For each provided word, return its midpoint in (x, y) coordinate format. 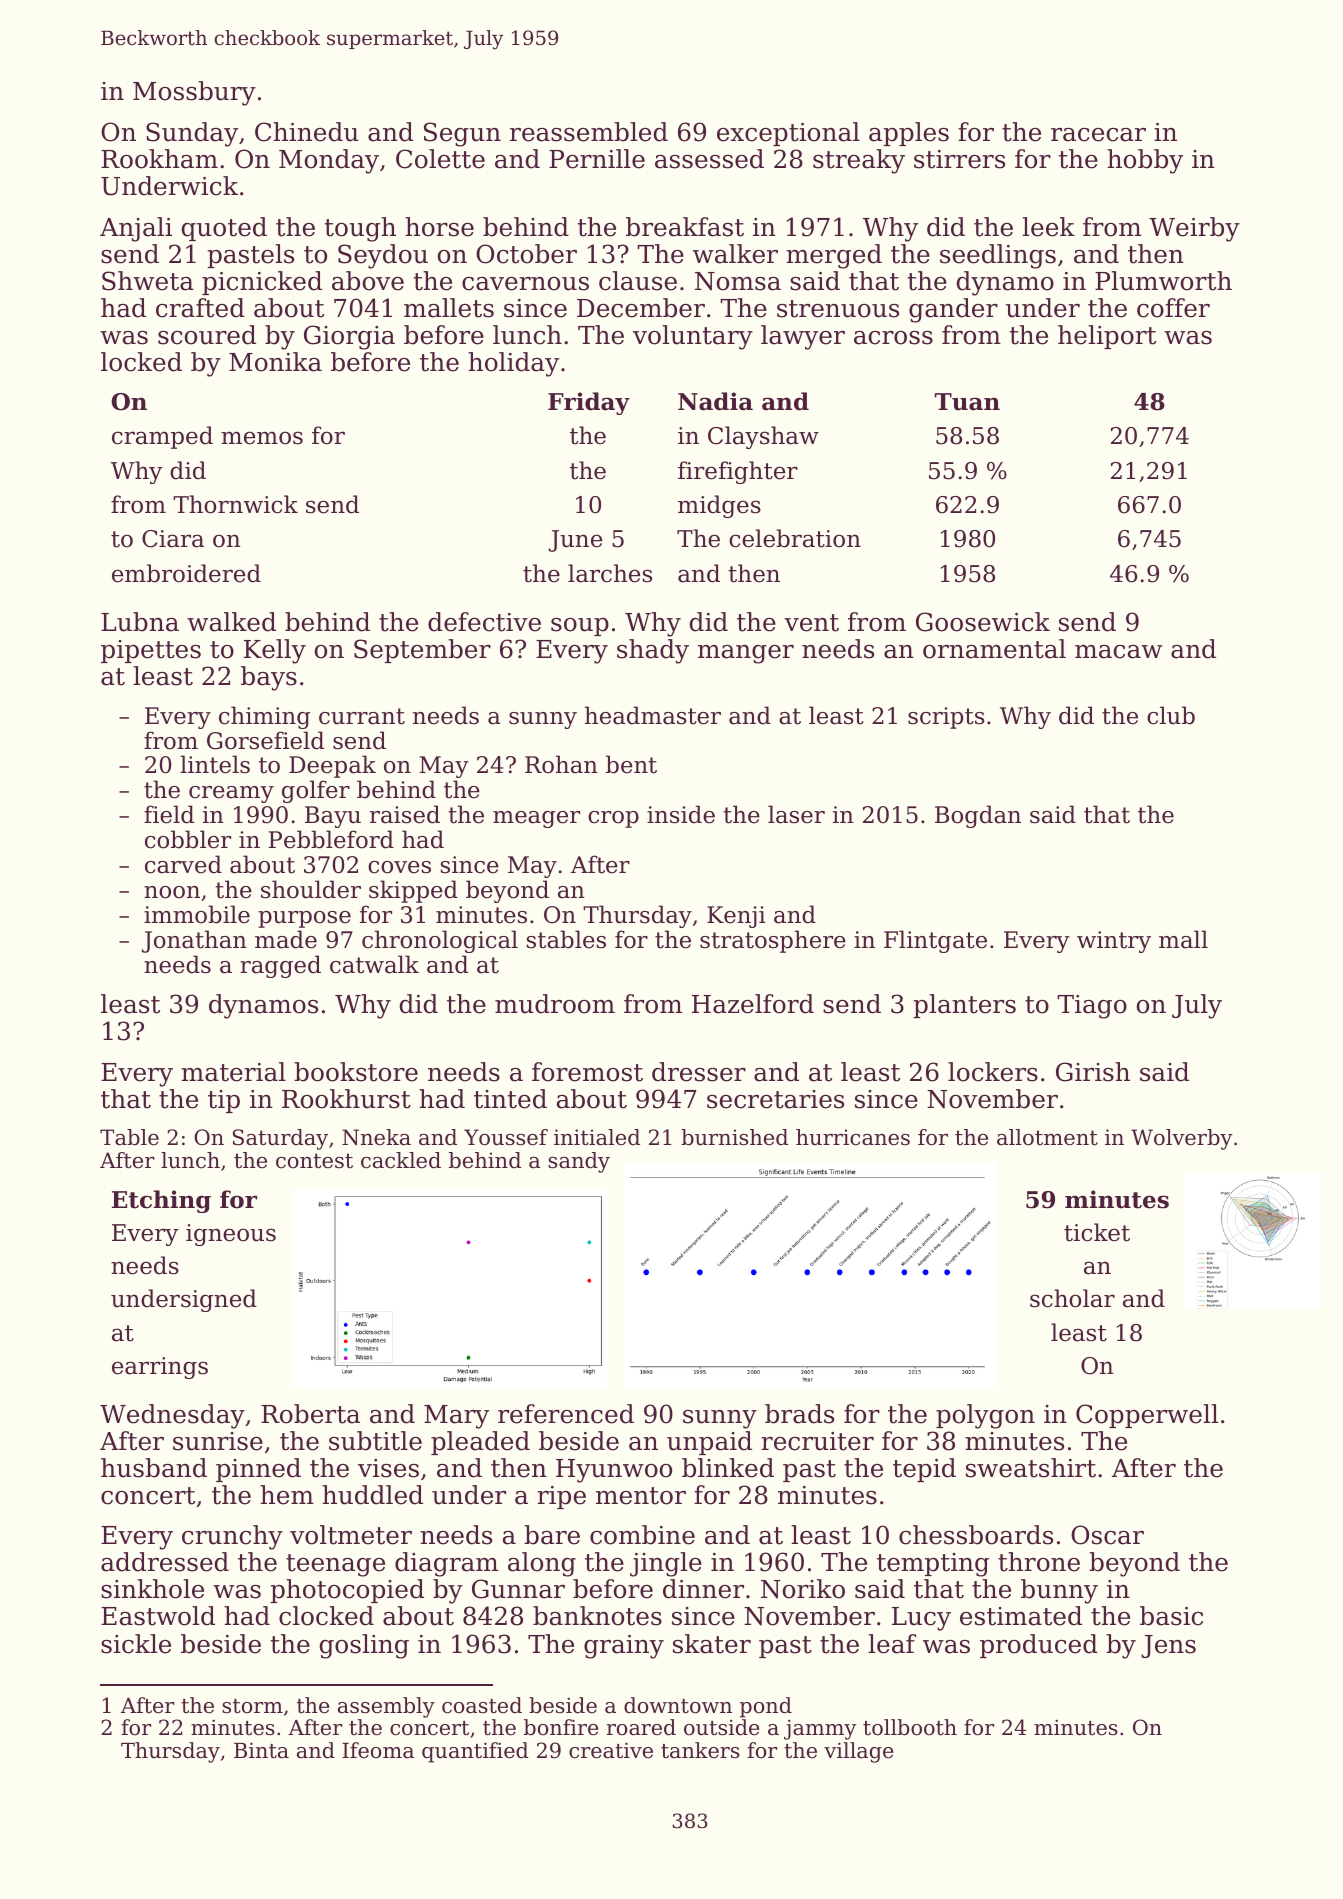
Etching (161, 1201)
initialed (597, 1137)
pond (766, 1707)
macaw (1118, 652)
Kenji (736, 917)
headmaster (653, 715)
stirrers (959, 159)
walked (231, 622)
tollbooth (910, 1727)
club (1171, 715)
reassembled (589, 132)
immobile (197, 914)
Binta (261, 1750)
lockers (993, 1072)
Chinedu (307, 132)
